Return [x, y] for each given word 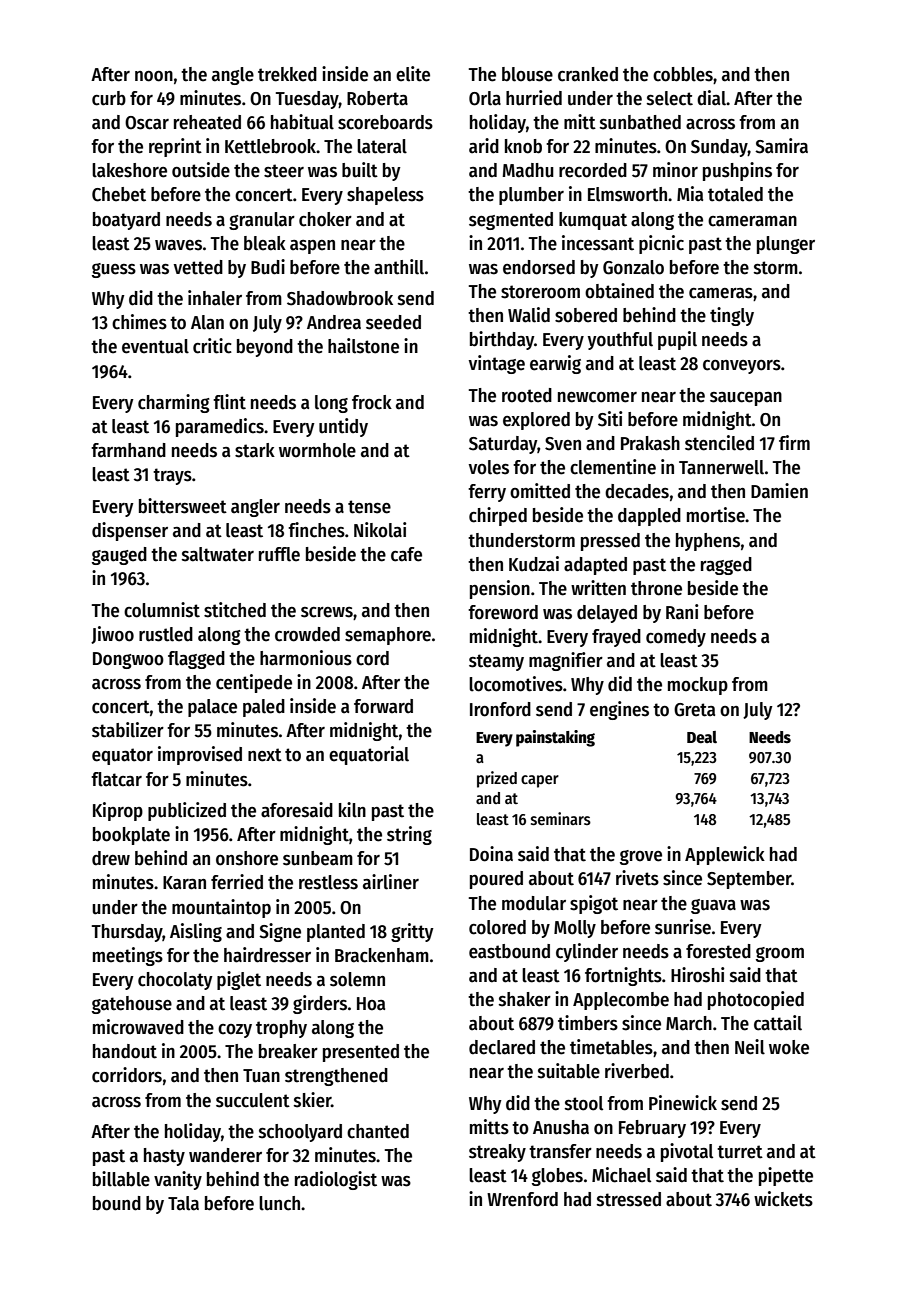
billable [121, 1179]
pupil [677, 340]
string [409, 835]
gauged [119, 556]
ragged [726, 566]
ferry [487, 493]
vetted [198, 267]
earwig [555, 364]
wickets [783, 1199]
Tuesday [307, 100]
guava [713, 906]
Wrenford [522, 1199]
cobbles [683, 74]
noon [154, 76]
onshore [247, 858]
